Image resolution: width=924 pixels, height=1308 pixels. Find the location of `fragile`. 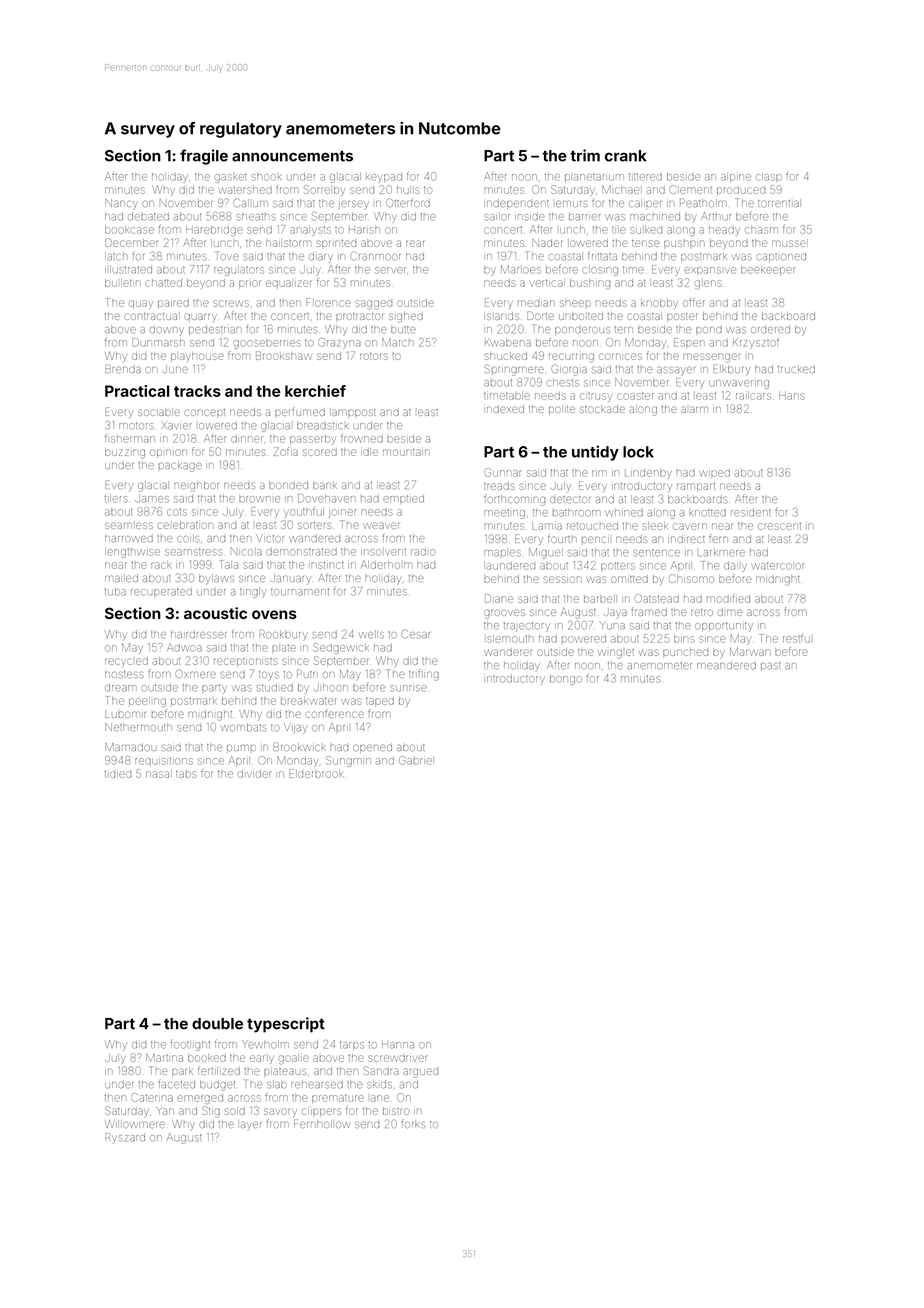

fragile is located at coordinates (204, 157).
